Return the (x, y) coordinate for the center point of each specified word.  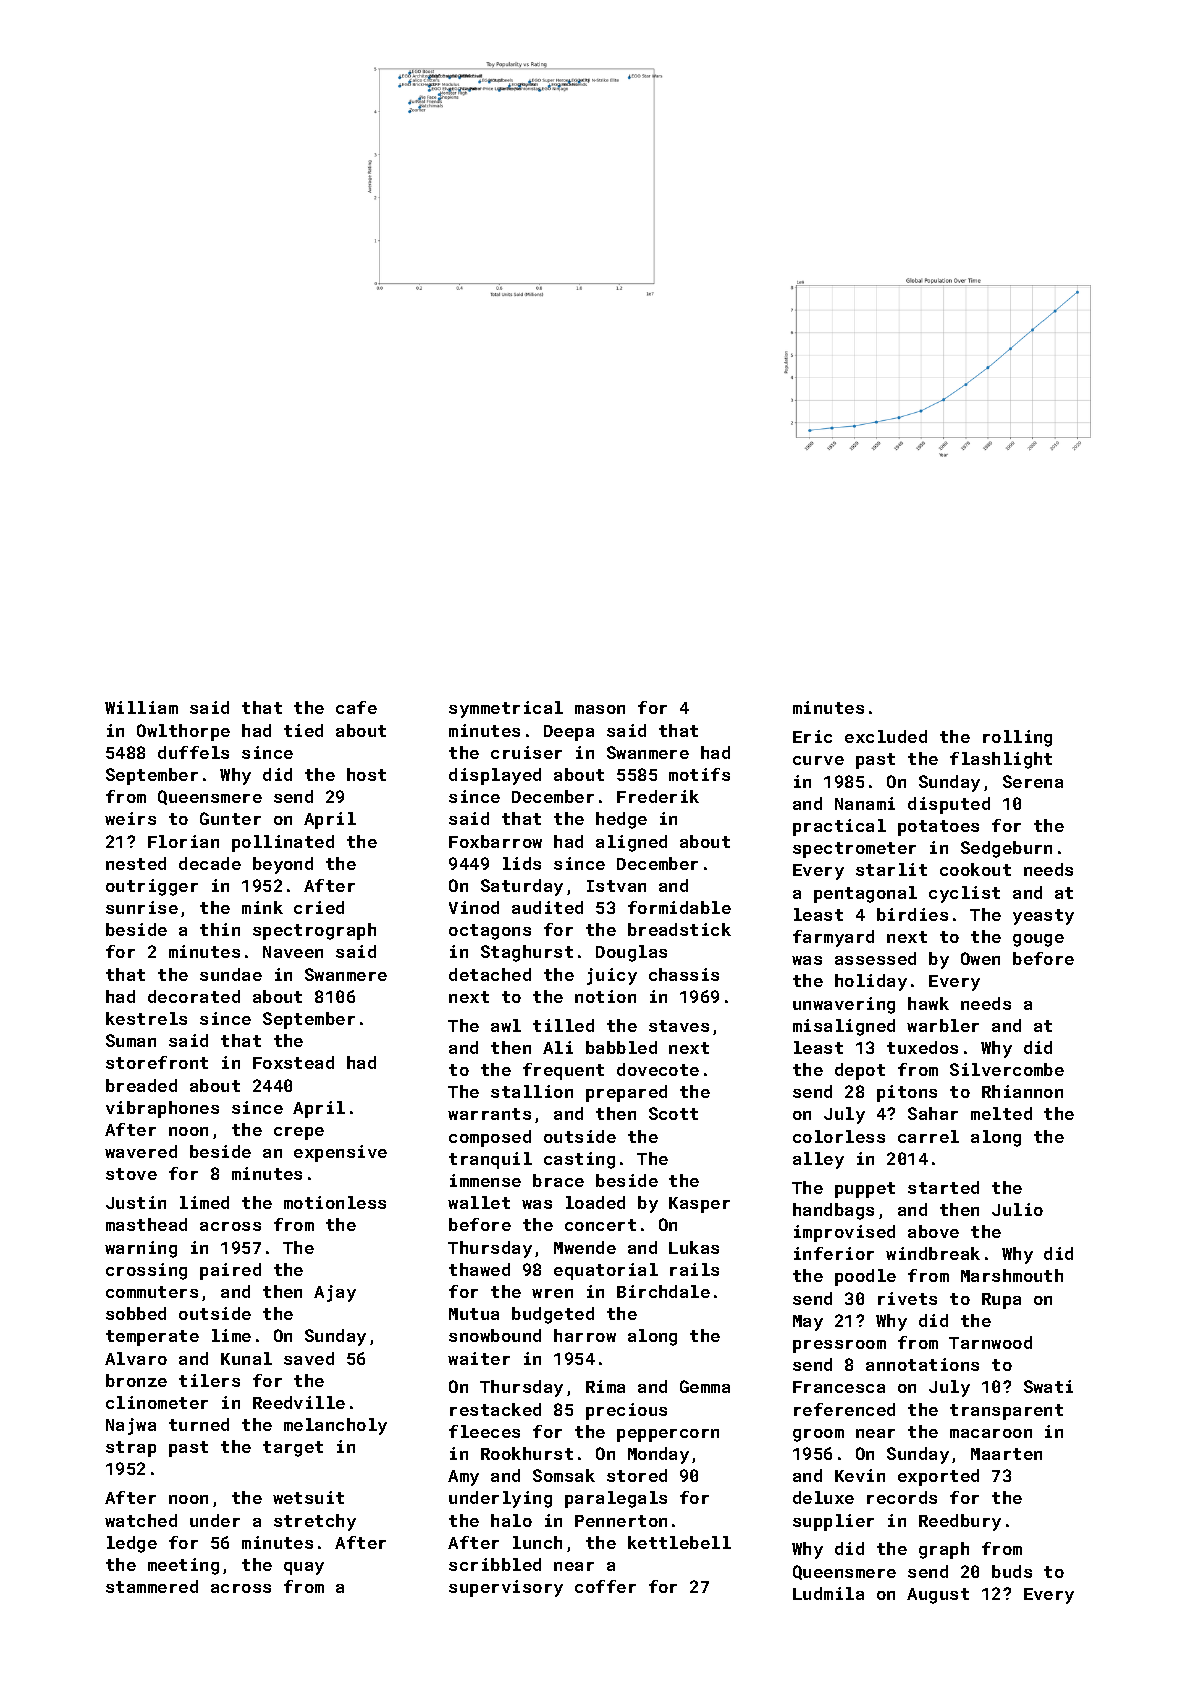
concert (600, 1225)
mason (600, 709)
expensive (340, 1153)
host (366, 774)
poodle (865, 1277)
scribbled (495, 1564)
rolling (1017, 738)
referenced (844, 1409)
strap (131, 1449)
